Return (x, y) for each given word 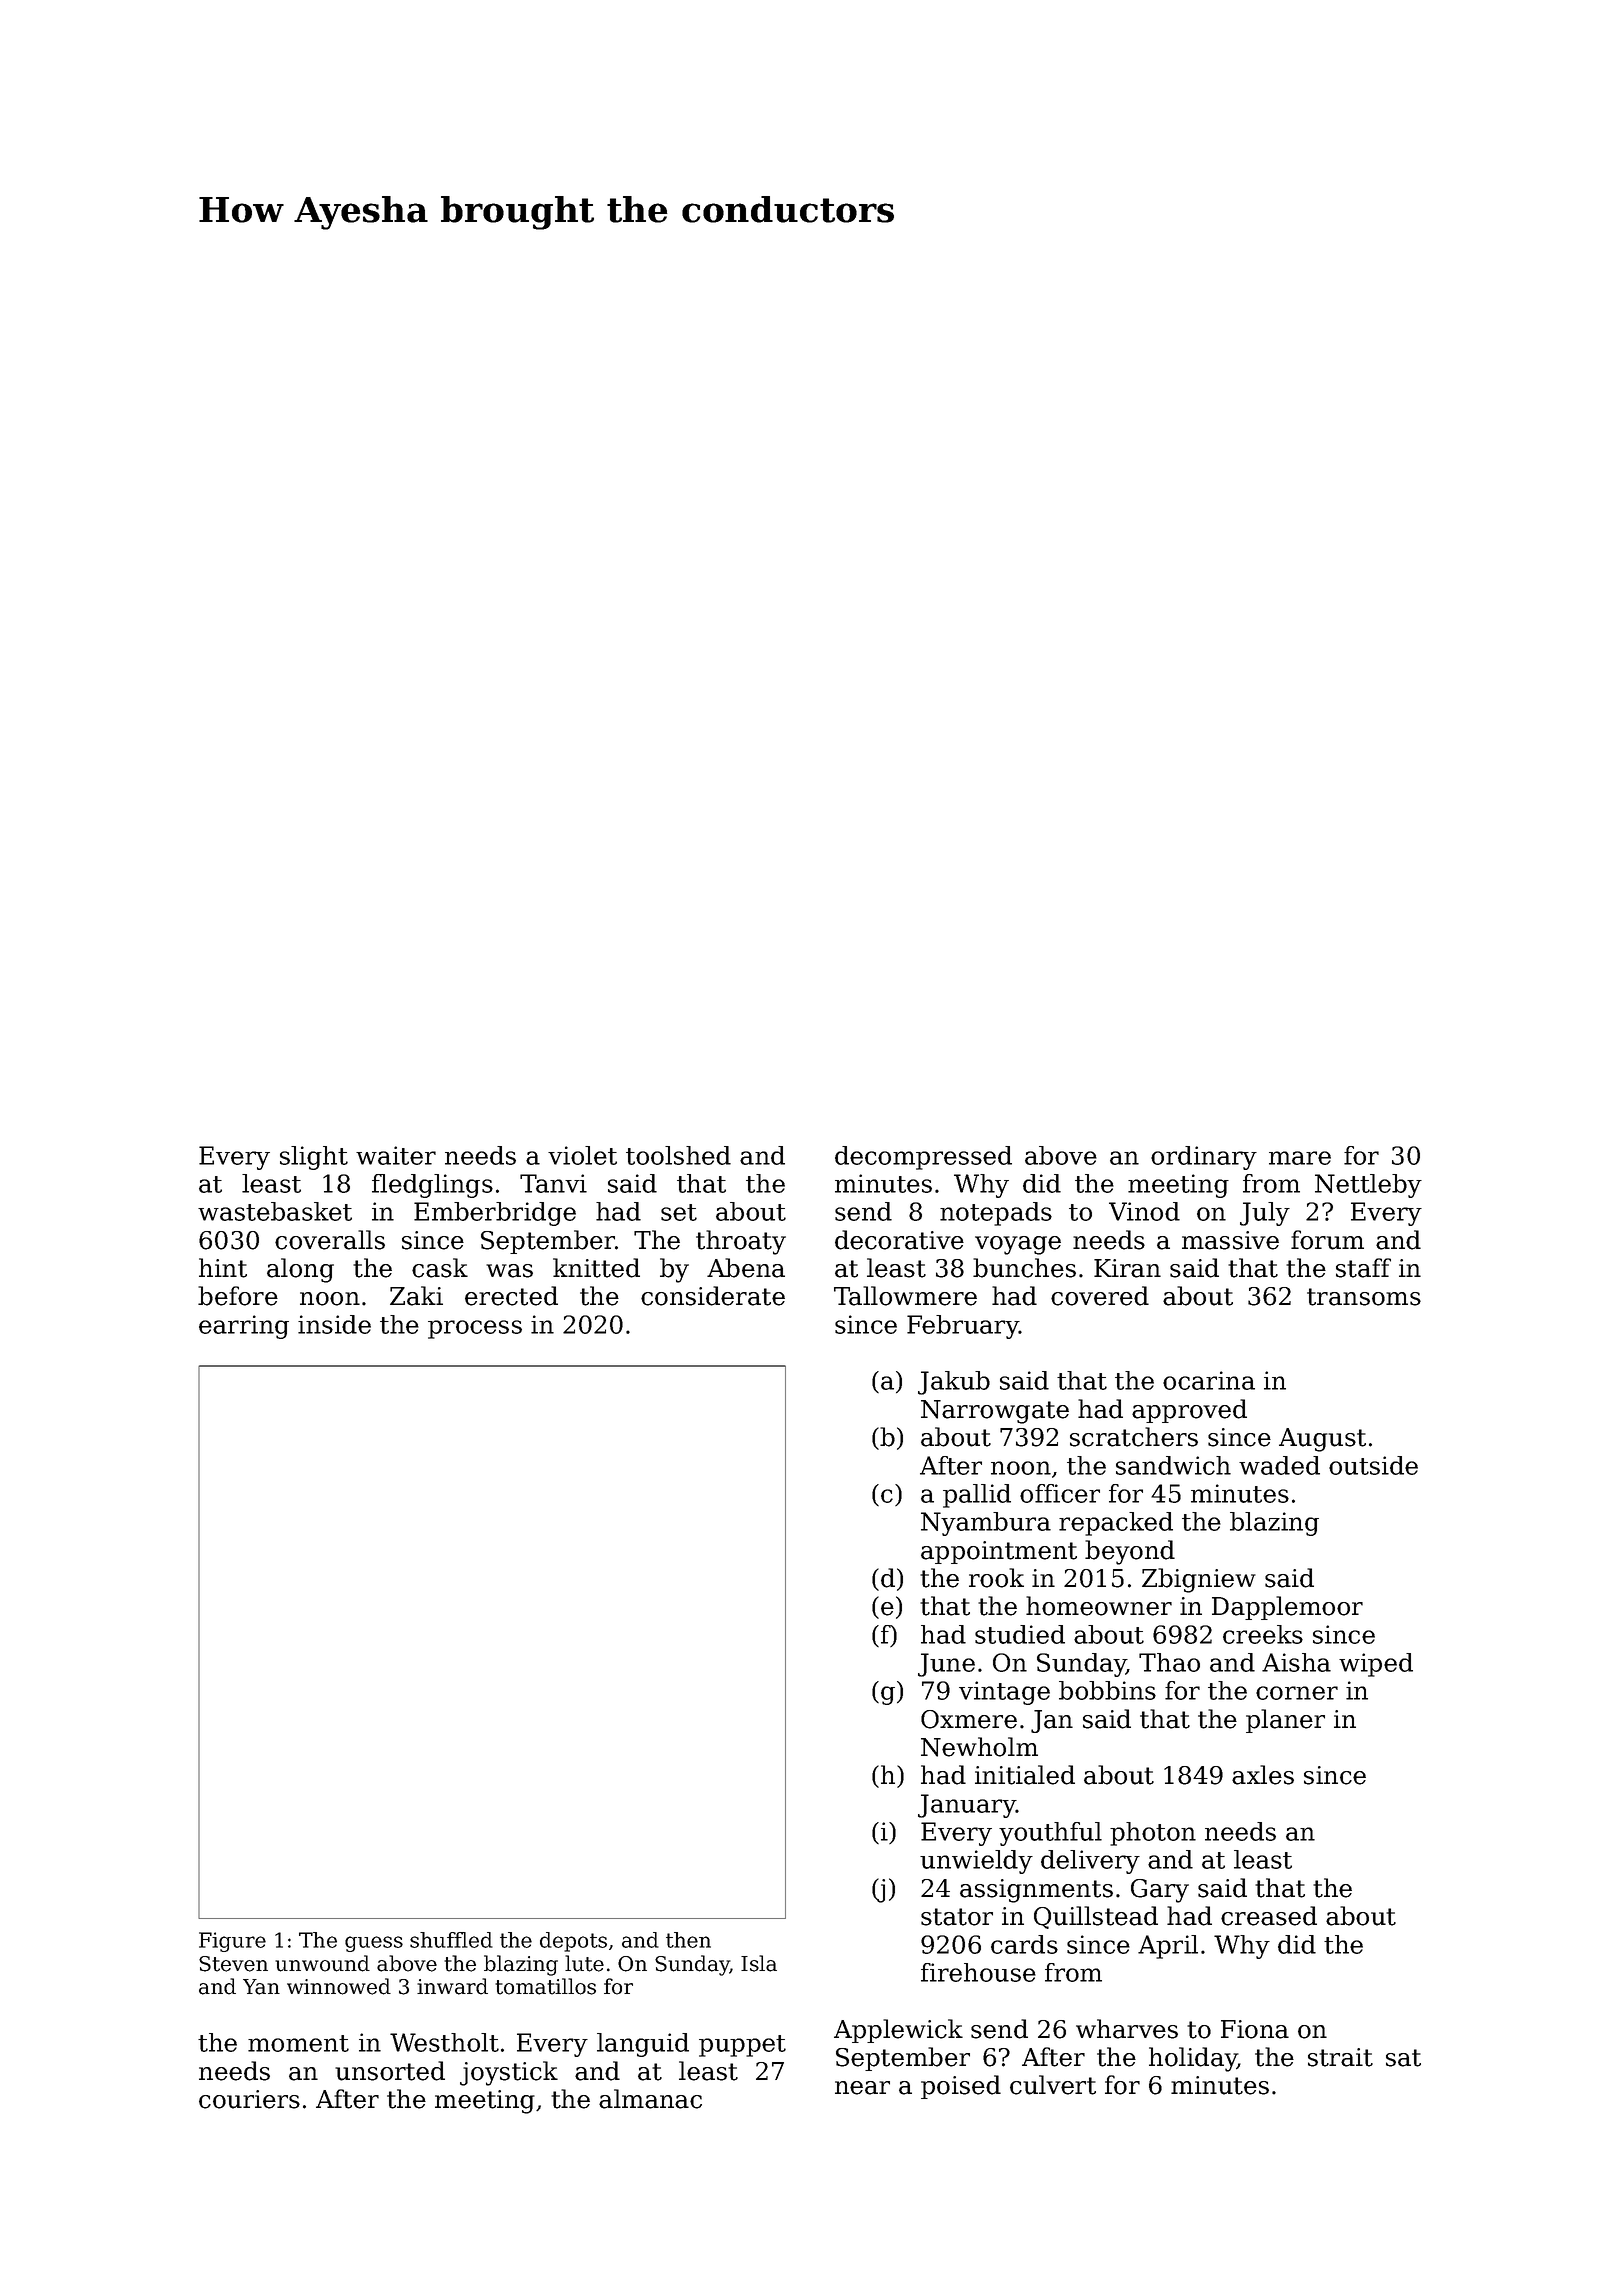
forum (1327, 1240)
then (688, 1940)
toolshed (678, 1155)
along (300, 1270)
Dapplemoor (1287, 1608)
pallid (977, 1496)
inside (334, 1324)
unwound (322, 1963)
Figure (232, 1942)
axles (1263, 1775)
